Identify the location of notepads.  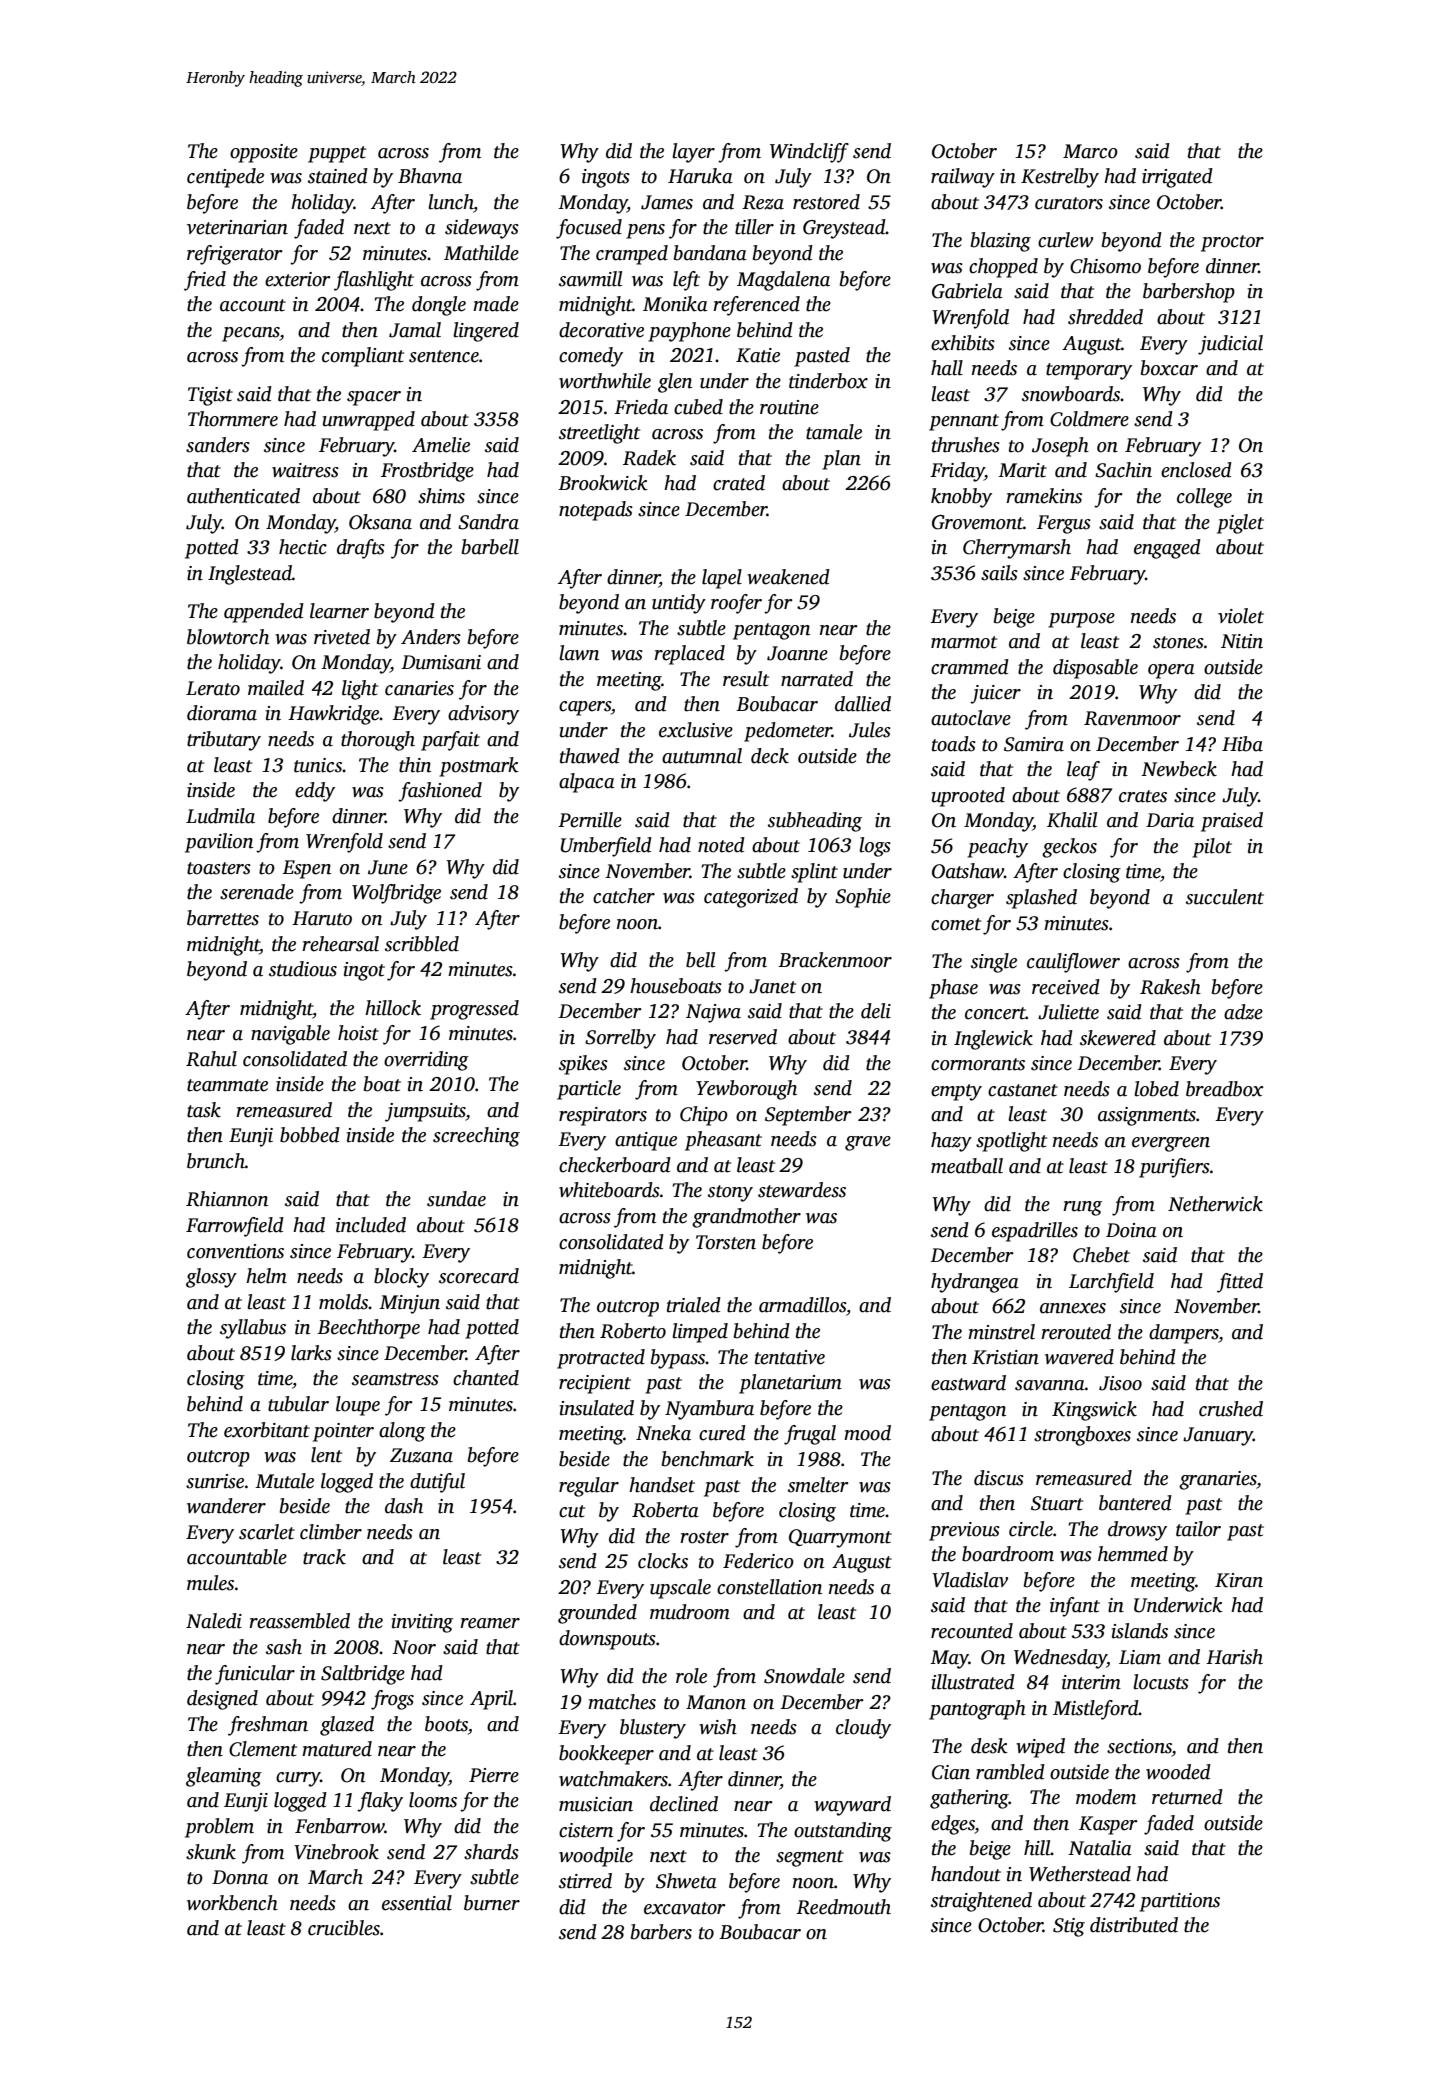
(596, 511).
